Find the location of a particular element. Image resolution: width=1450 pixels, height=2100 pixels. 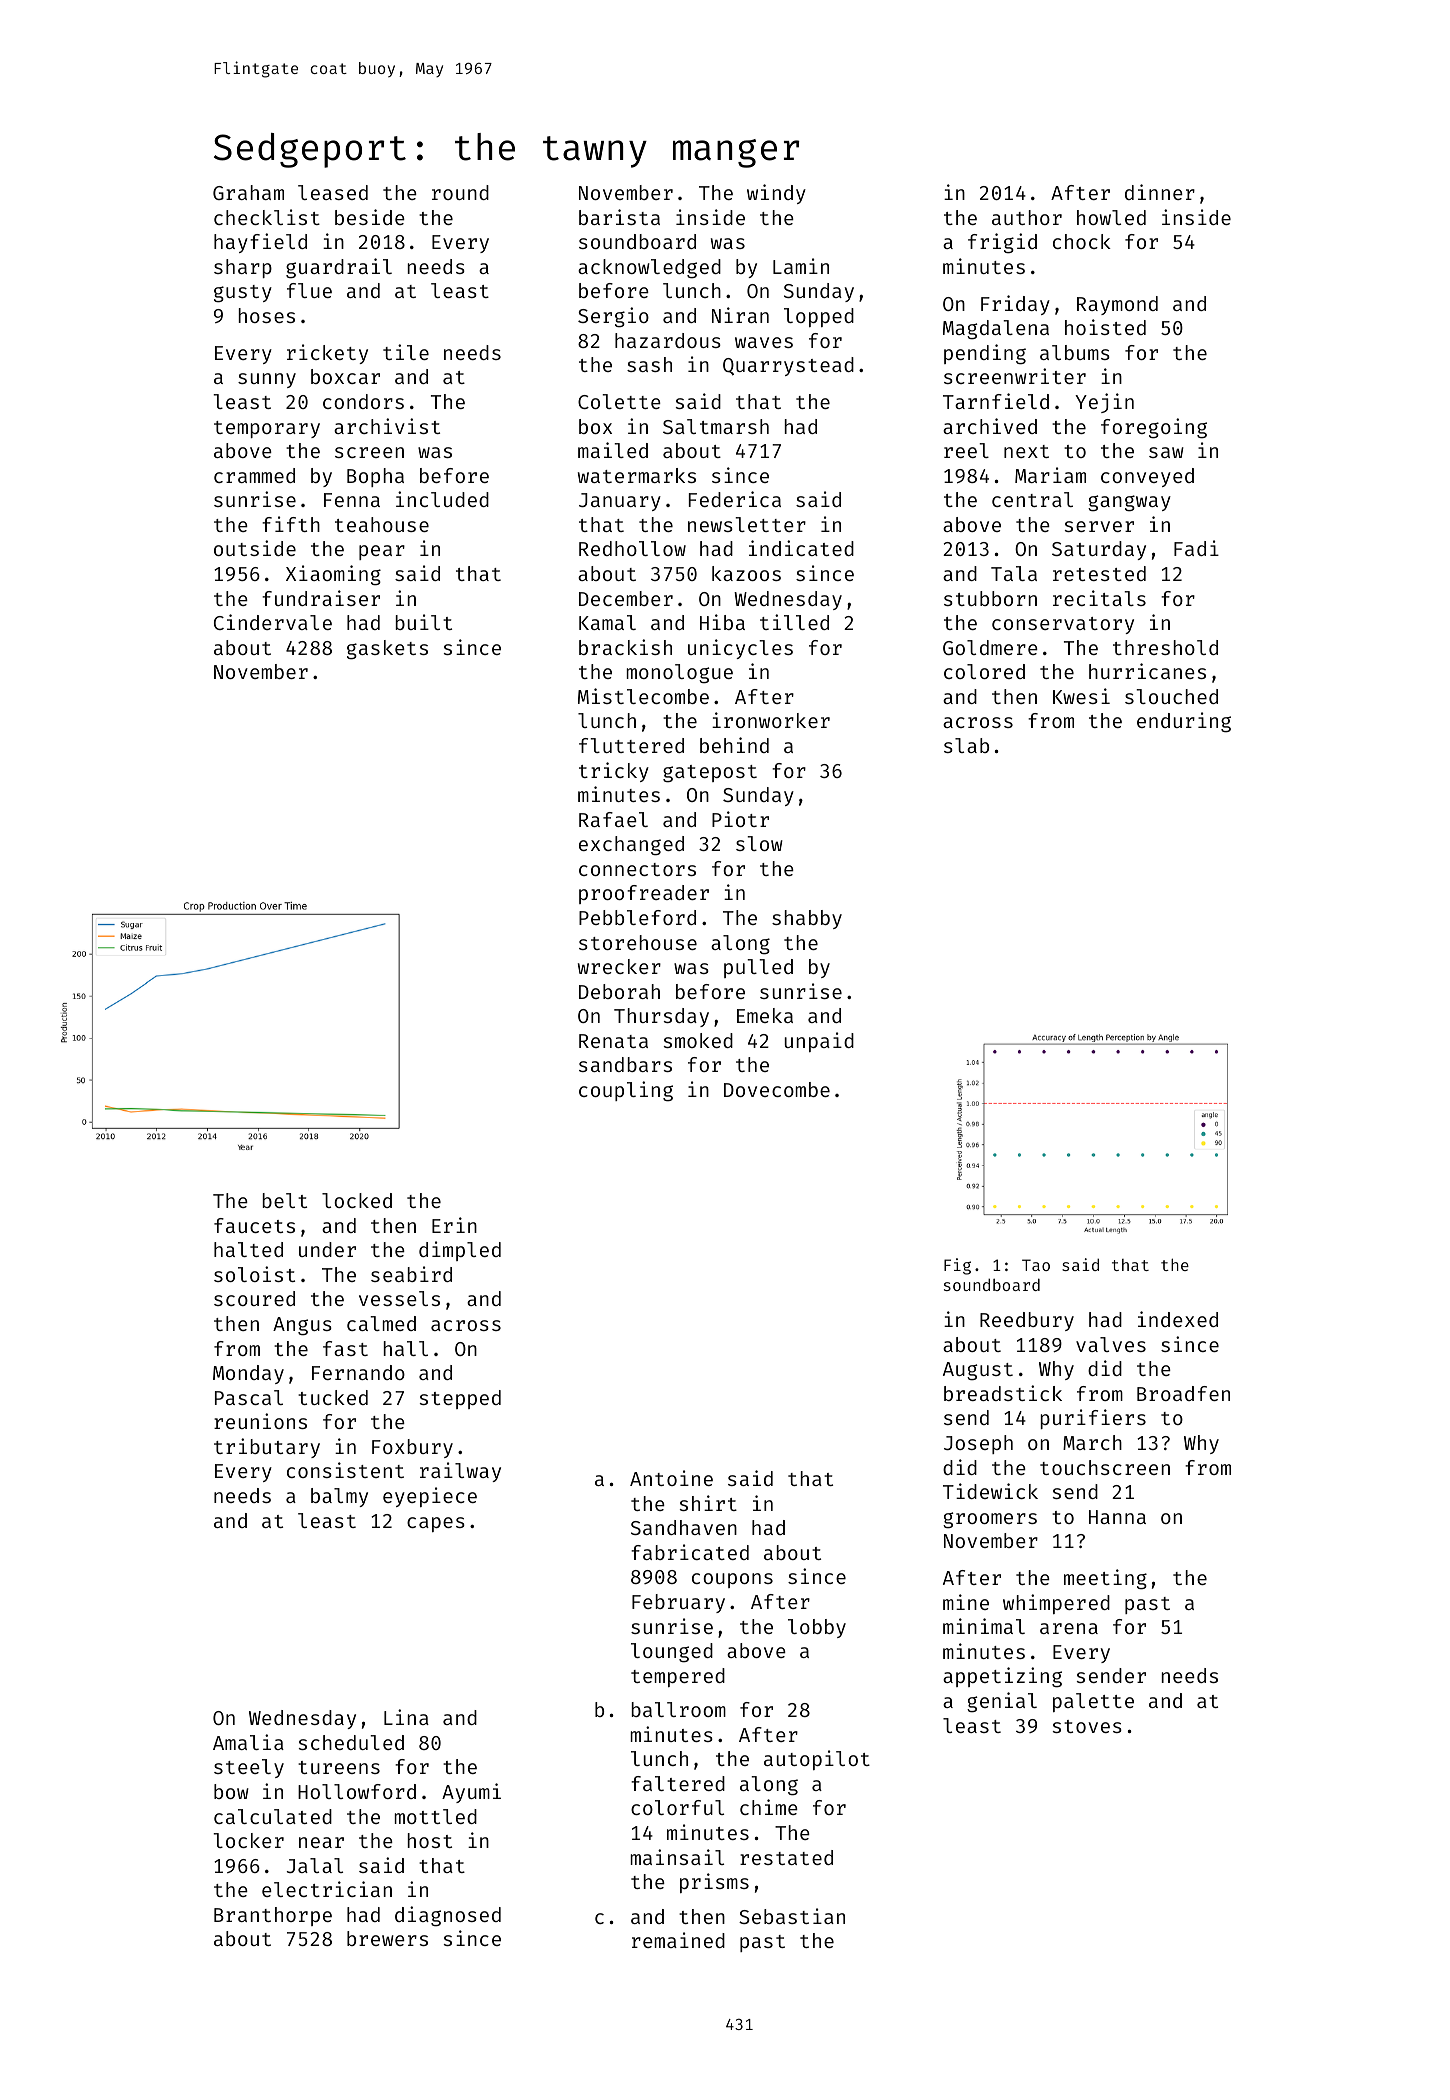

Antoine is located at coordinates (671, 1478).
